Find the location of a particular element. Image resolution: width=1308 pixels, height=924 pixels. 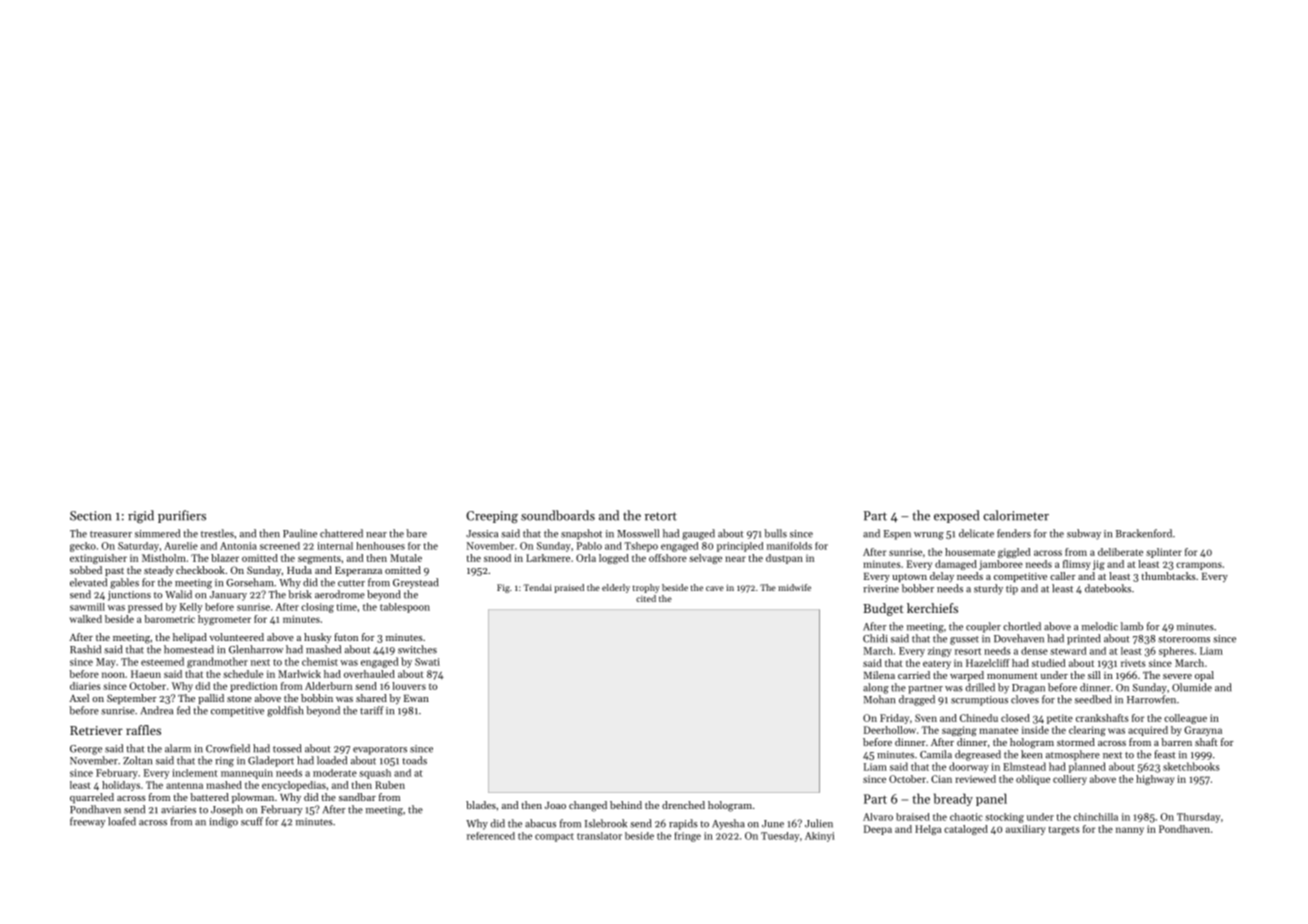

hygrometer is located at coordinates (224, 620).
